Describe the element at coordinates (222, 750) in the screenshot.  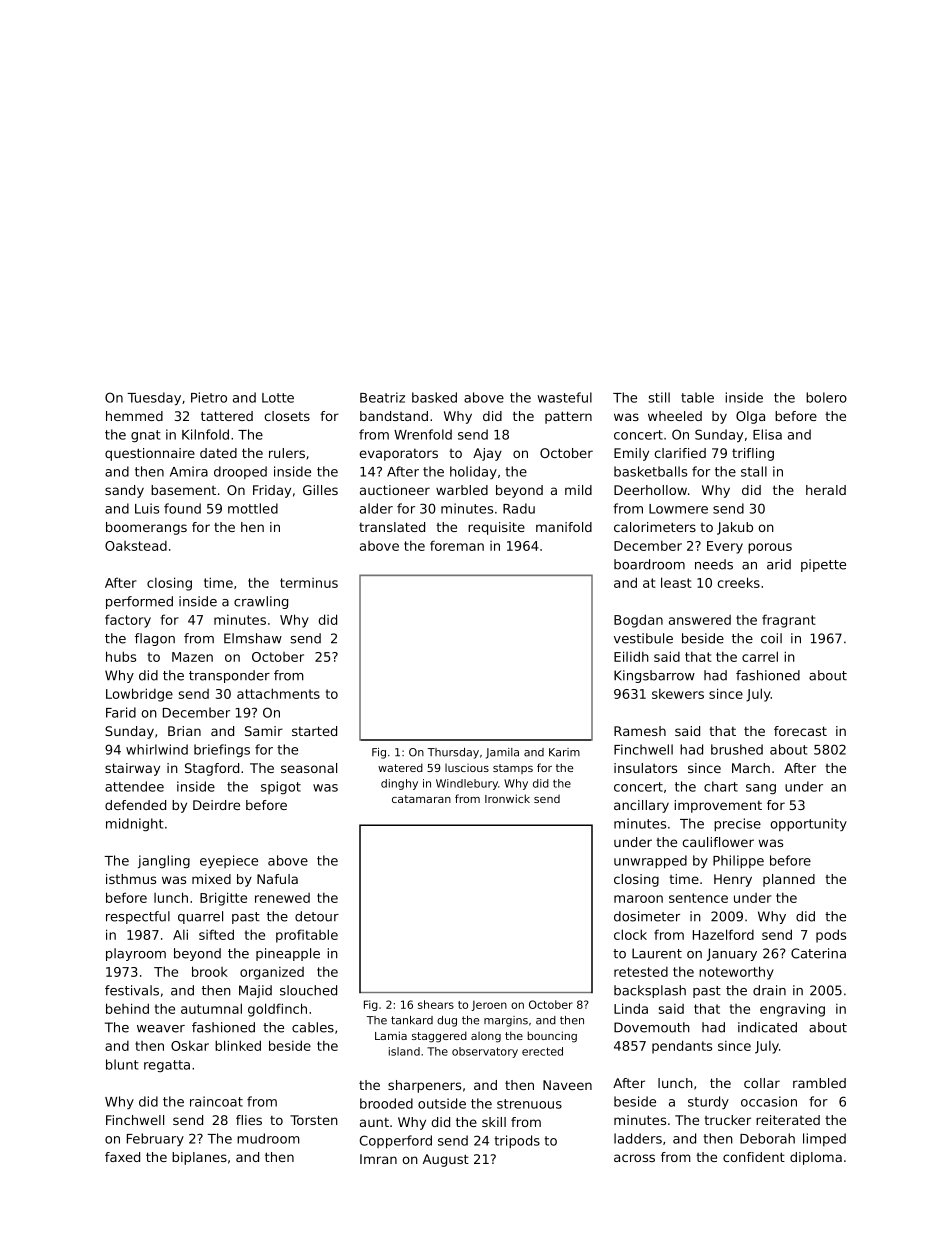
I see `briefings` at that location.
